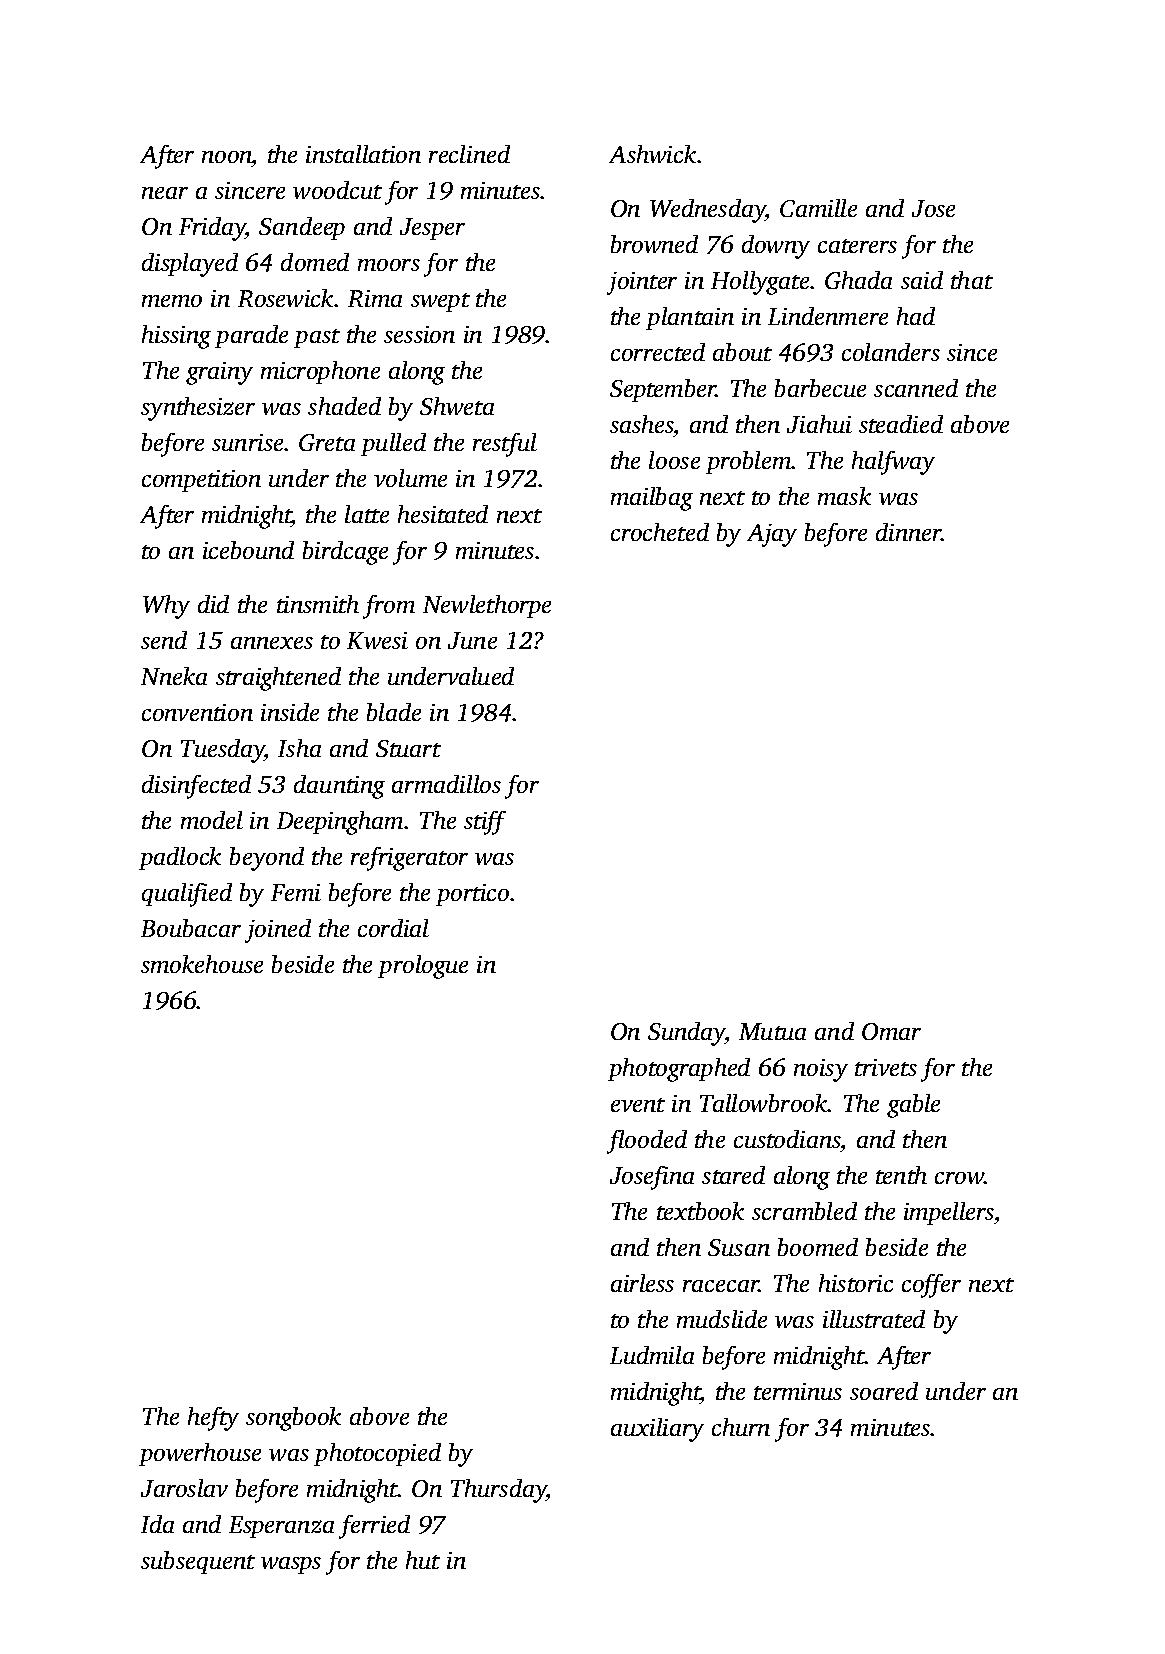  I want to click on dinner, so click(909, 532).
